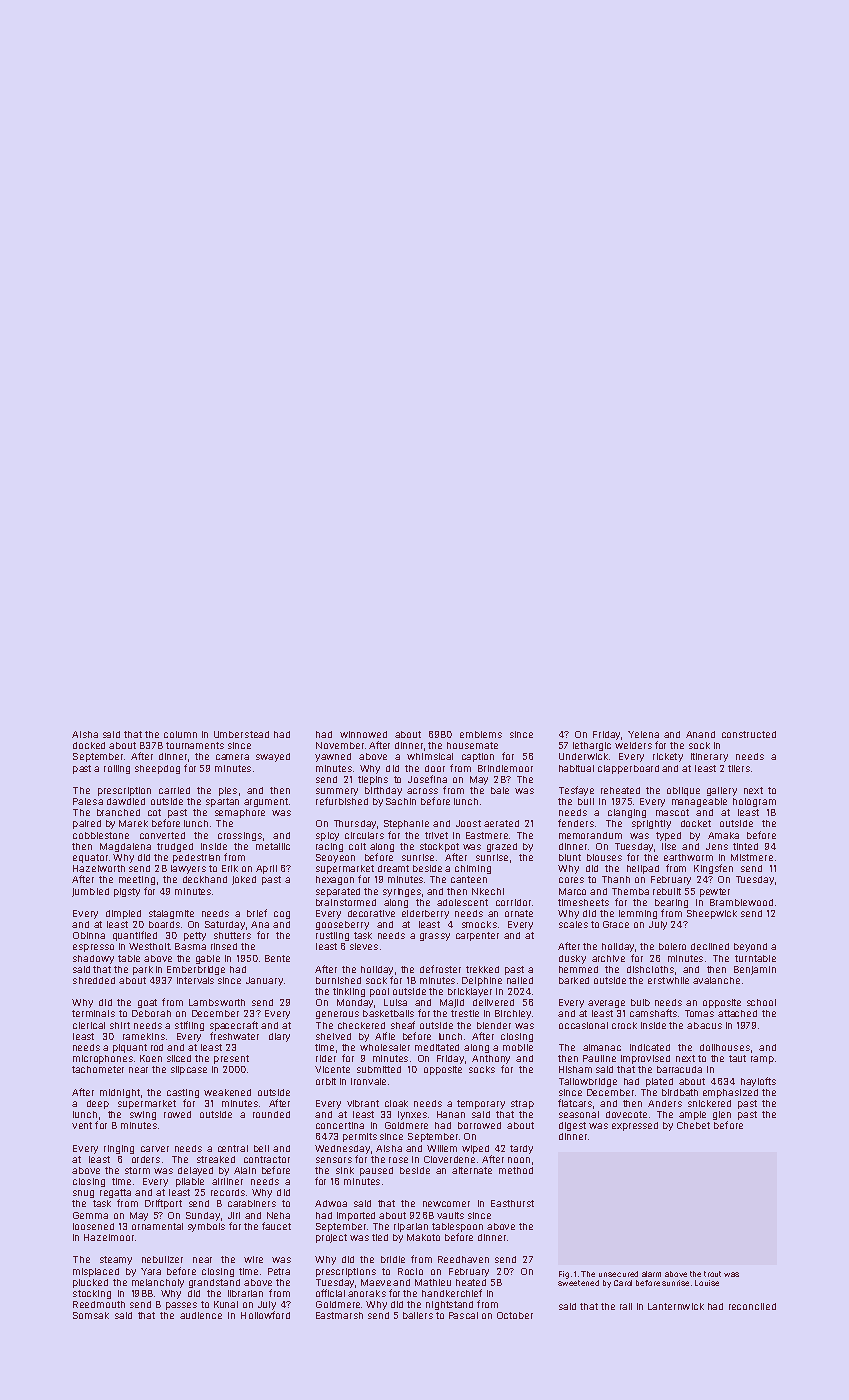 This screenshot has height=1400, width=849. Describe the element at coordinates (231, 1059) in the screenshot. I see `present` at that location.
